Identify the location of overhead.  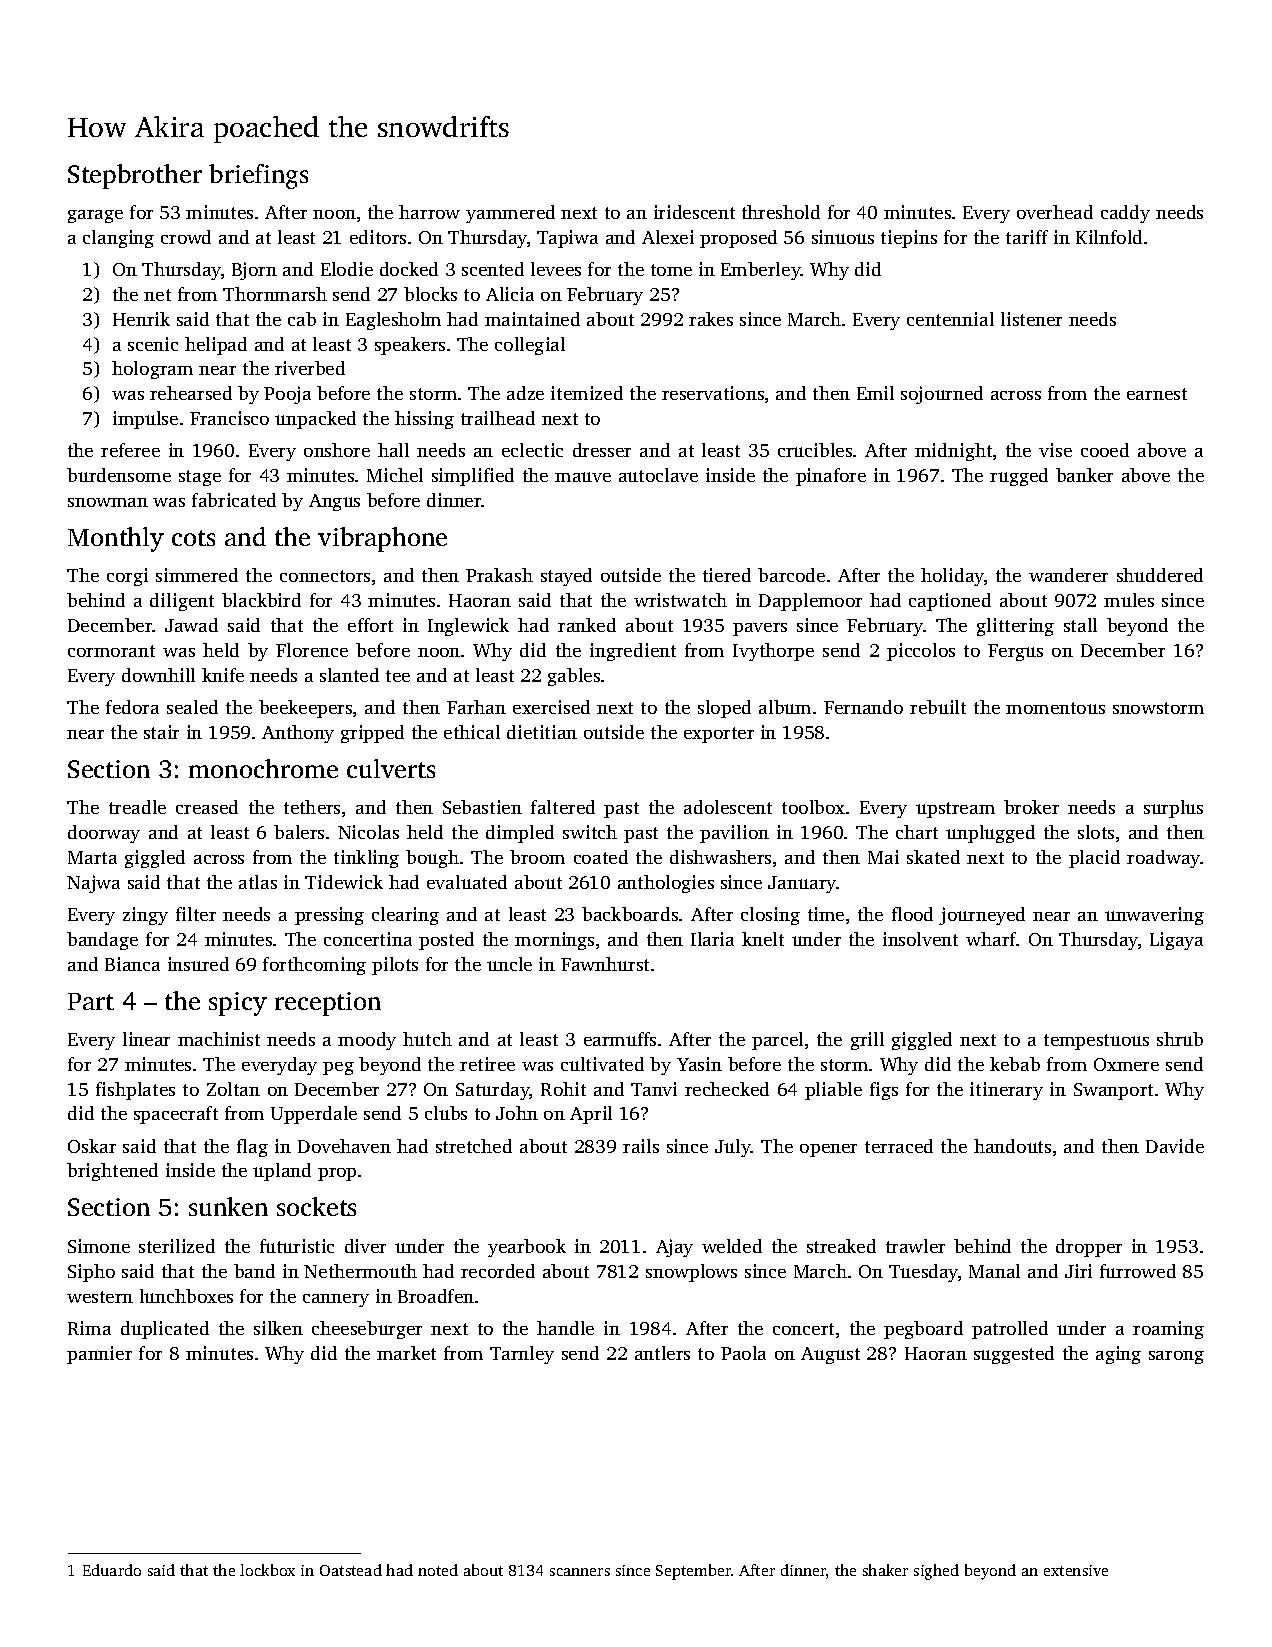
(1055, 212).
